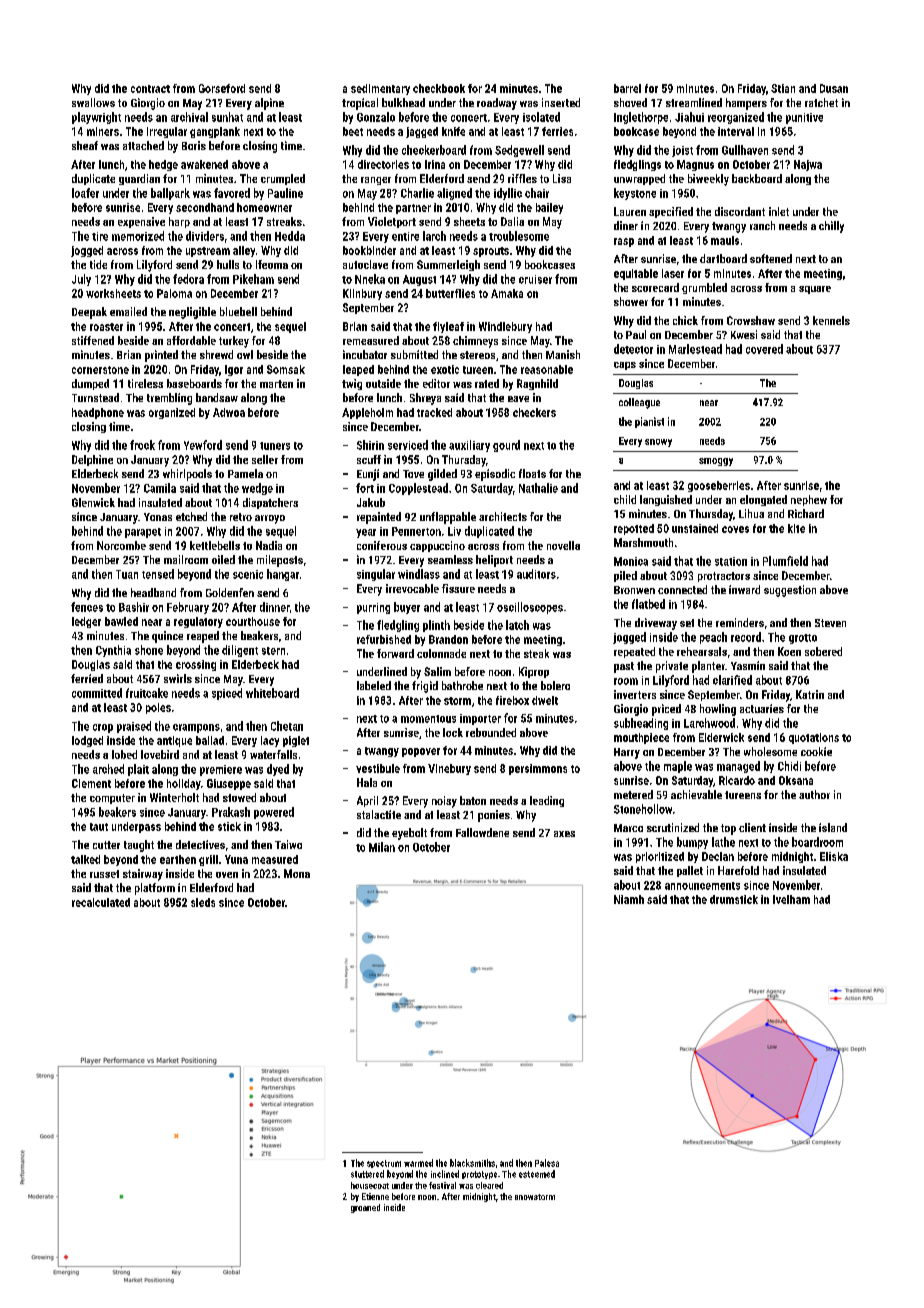  What do you see at coordinates (494, 561) in the screenshot?
I see `heliport` at bounding box center [494, 561].
